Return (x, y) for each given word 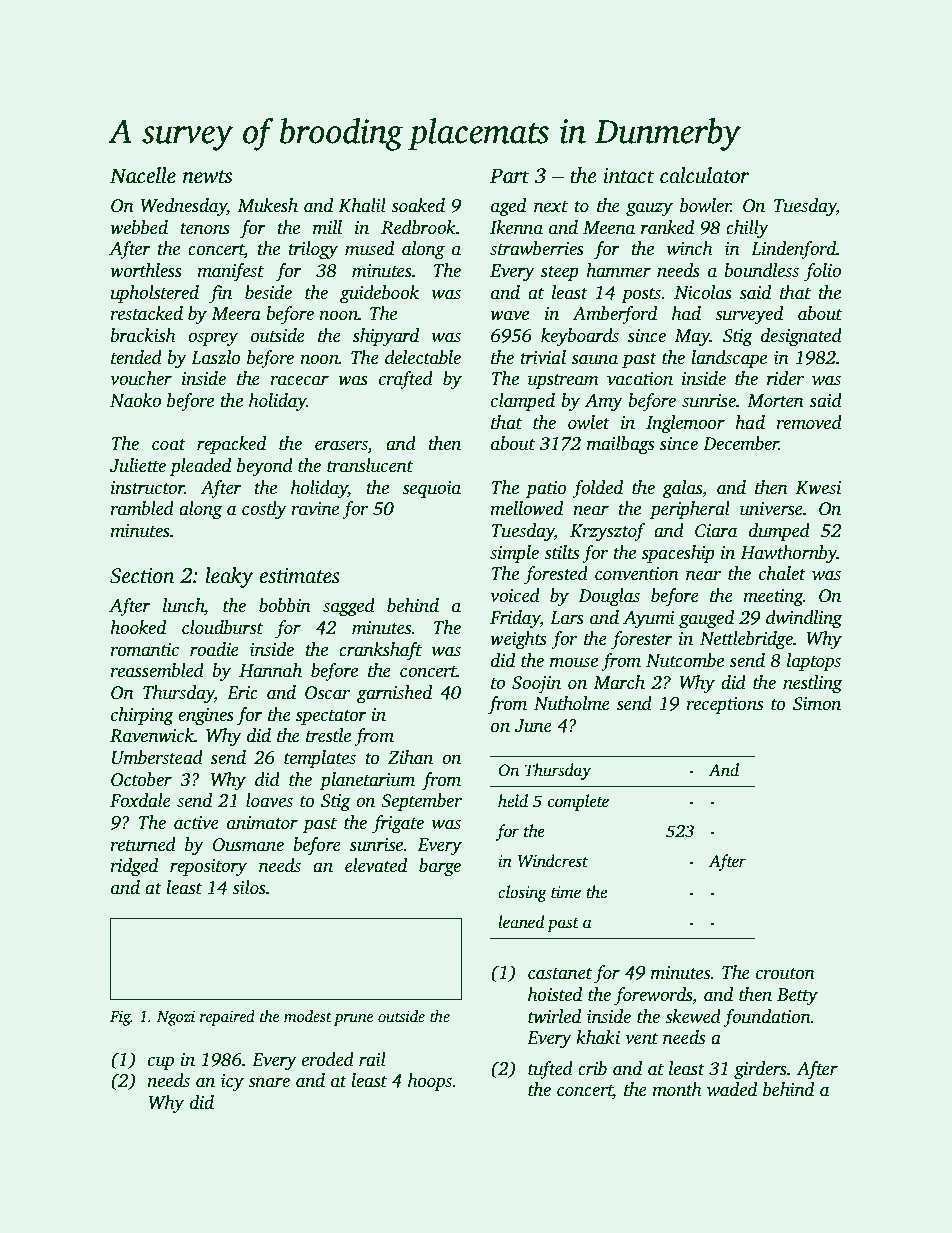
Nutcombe (685, 660)
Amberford (614, 315)
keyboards (580, 337)
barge (440, 867)
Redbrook (418, 227)
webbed (139, 227)
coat (169, 445)
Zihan (410, 757)
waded (732, 1089)
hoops (430, 1082)
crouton (785, 974)
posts (641, 295)
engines (206, 716)
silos (249, 887)
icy (232, 1082)
